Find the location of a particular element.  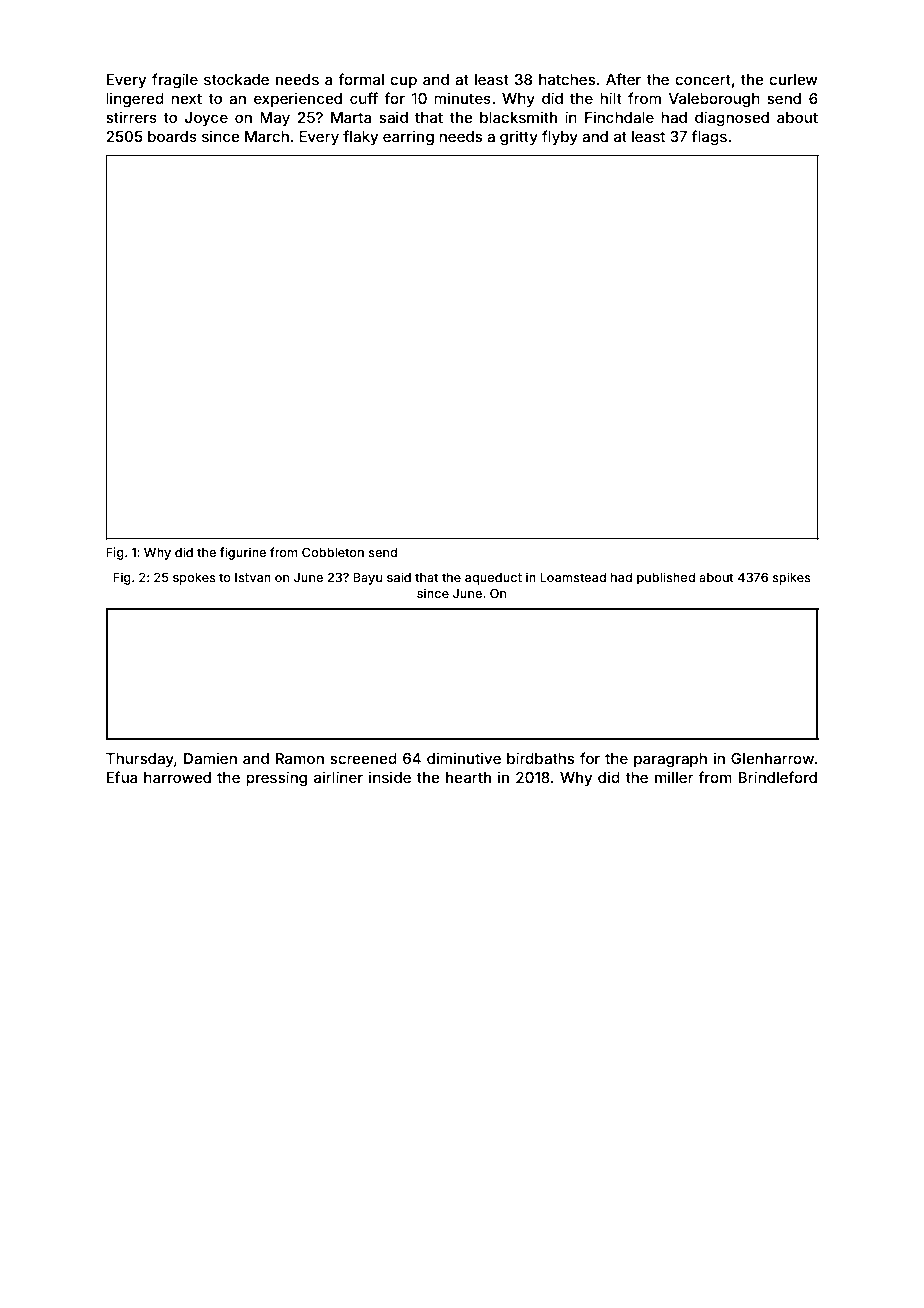

birdbaths is located at coordinates (540, 758).
